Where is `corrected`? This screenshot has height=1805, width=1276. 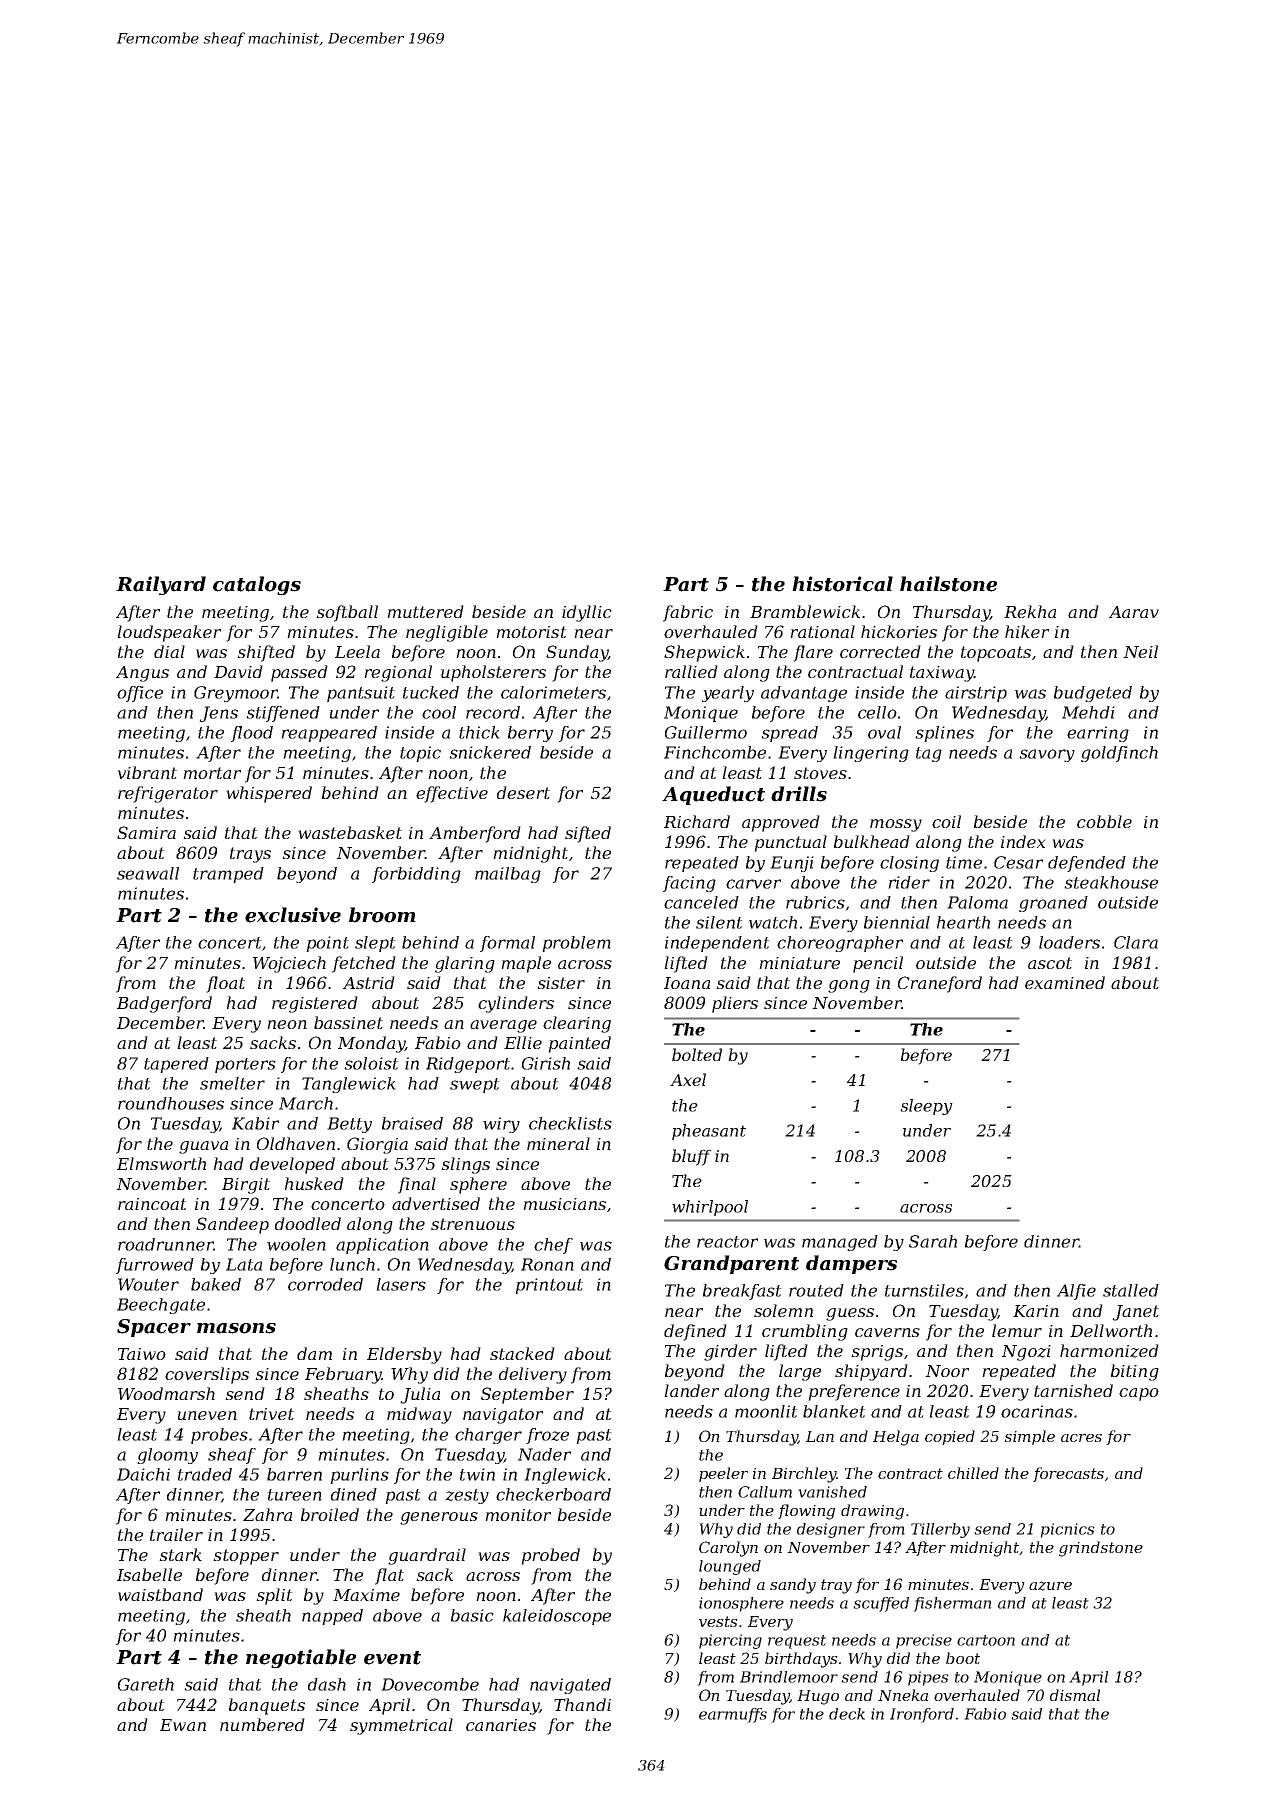
corrected is located at coordinates (880, 651).
